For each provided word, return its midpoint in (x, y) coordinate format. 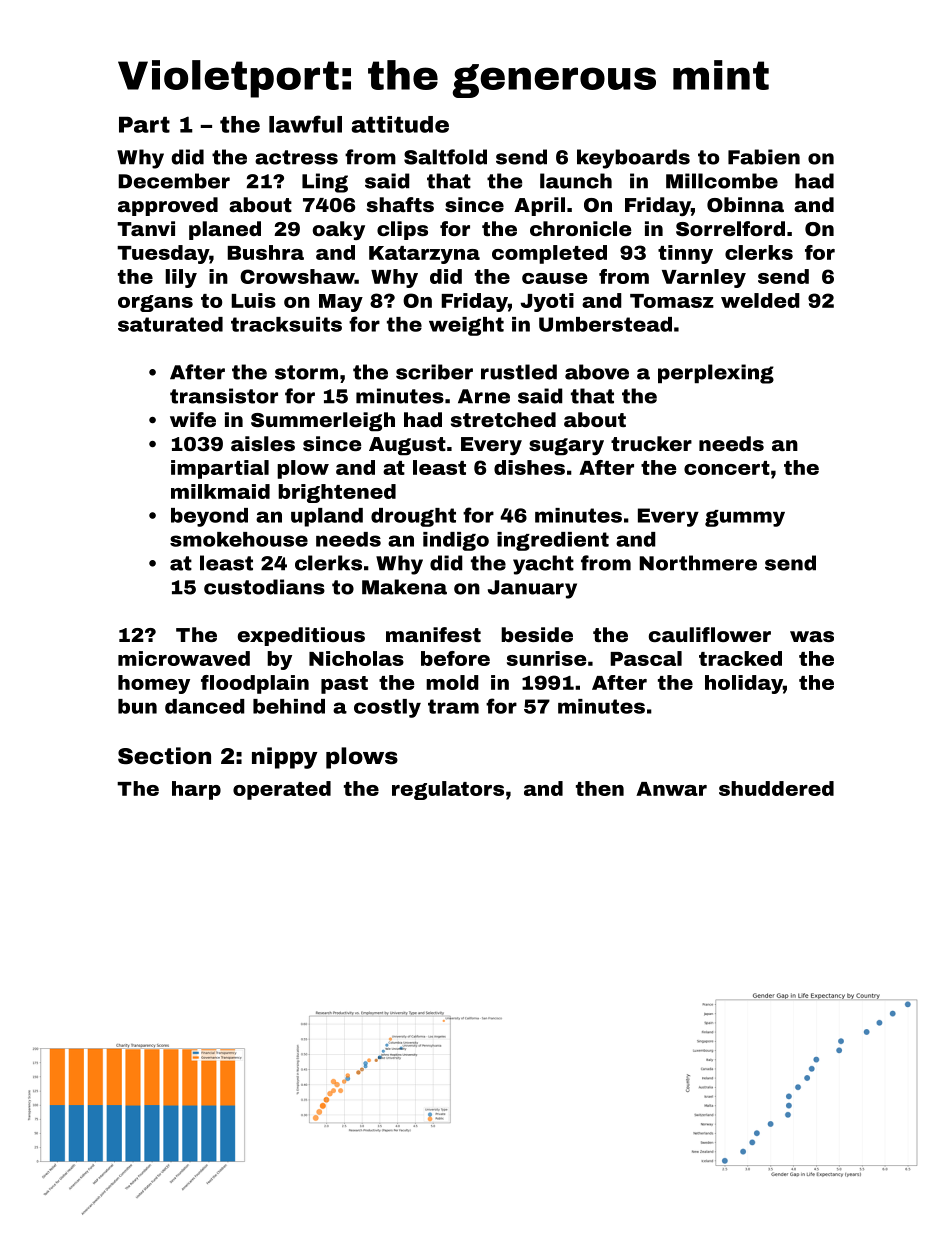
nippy (284, 758)
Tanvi (146, 228)
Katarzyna (424, 255)
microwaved (184, 658)
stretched (503, 419)
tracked (740, 658)
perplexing (716, 374)
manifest (433, 634)
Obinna (745, 204)
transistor (224, 396)
